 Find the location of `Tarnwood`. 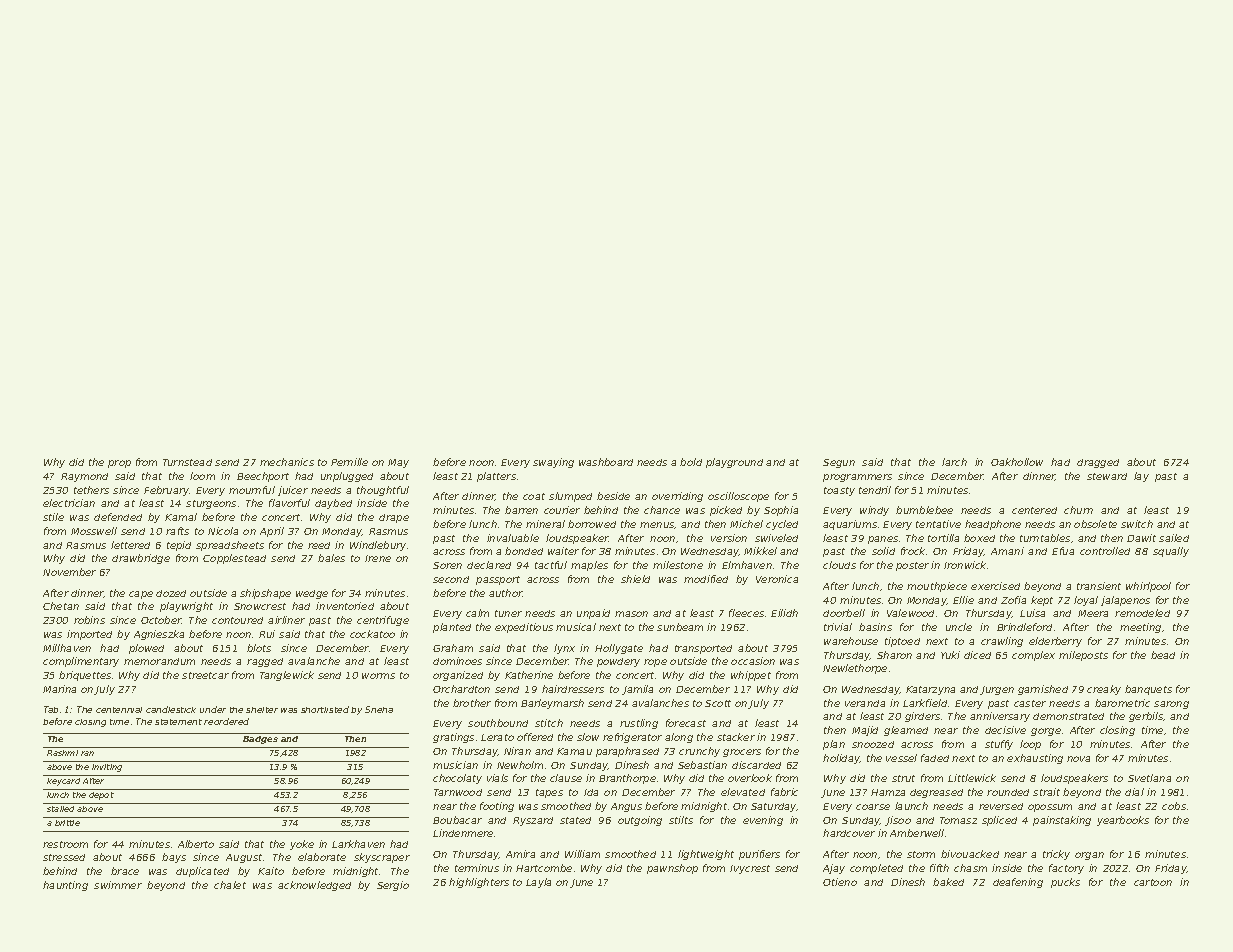

Tarnwood is located at coordinates (458, 792).
